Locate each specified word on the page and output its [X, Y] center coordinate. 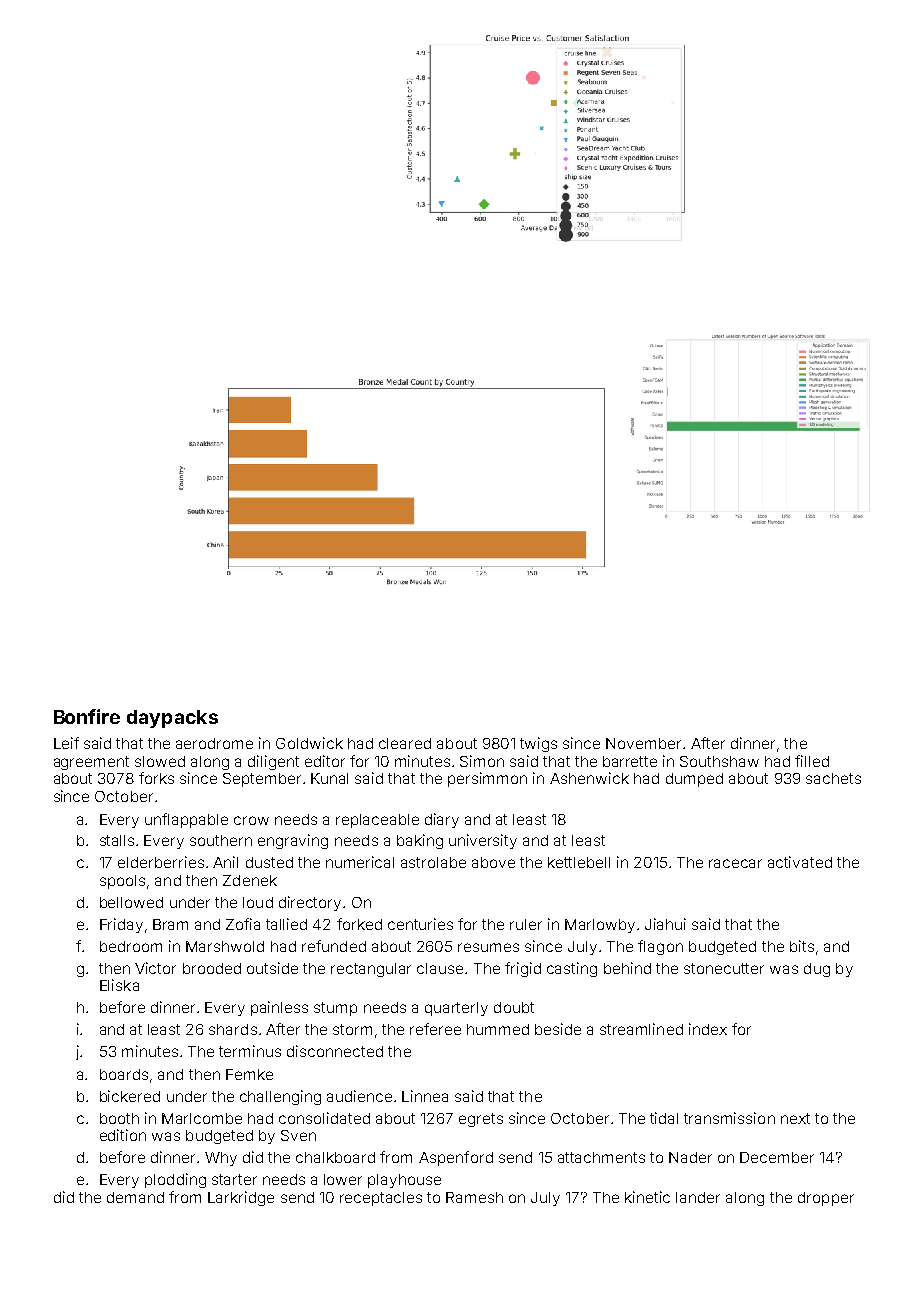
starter [234, 1179]
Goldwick [309, 743]
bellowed [131, 902]
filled [812, 761]
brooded [212, 968]
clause [440, 968]
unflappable [186, 820]
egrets [481, 1120]
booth [119, 1118]
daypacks [172, 719]
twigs [538, 744]
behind [627, 968]
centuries [420, 924]
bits [802, 946]
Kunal [329, 778]
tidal [664, 1118]
